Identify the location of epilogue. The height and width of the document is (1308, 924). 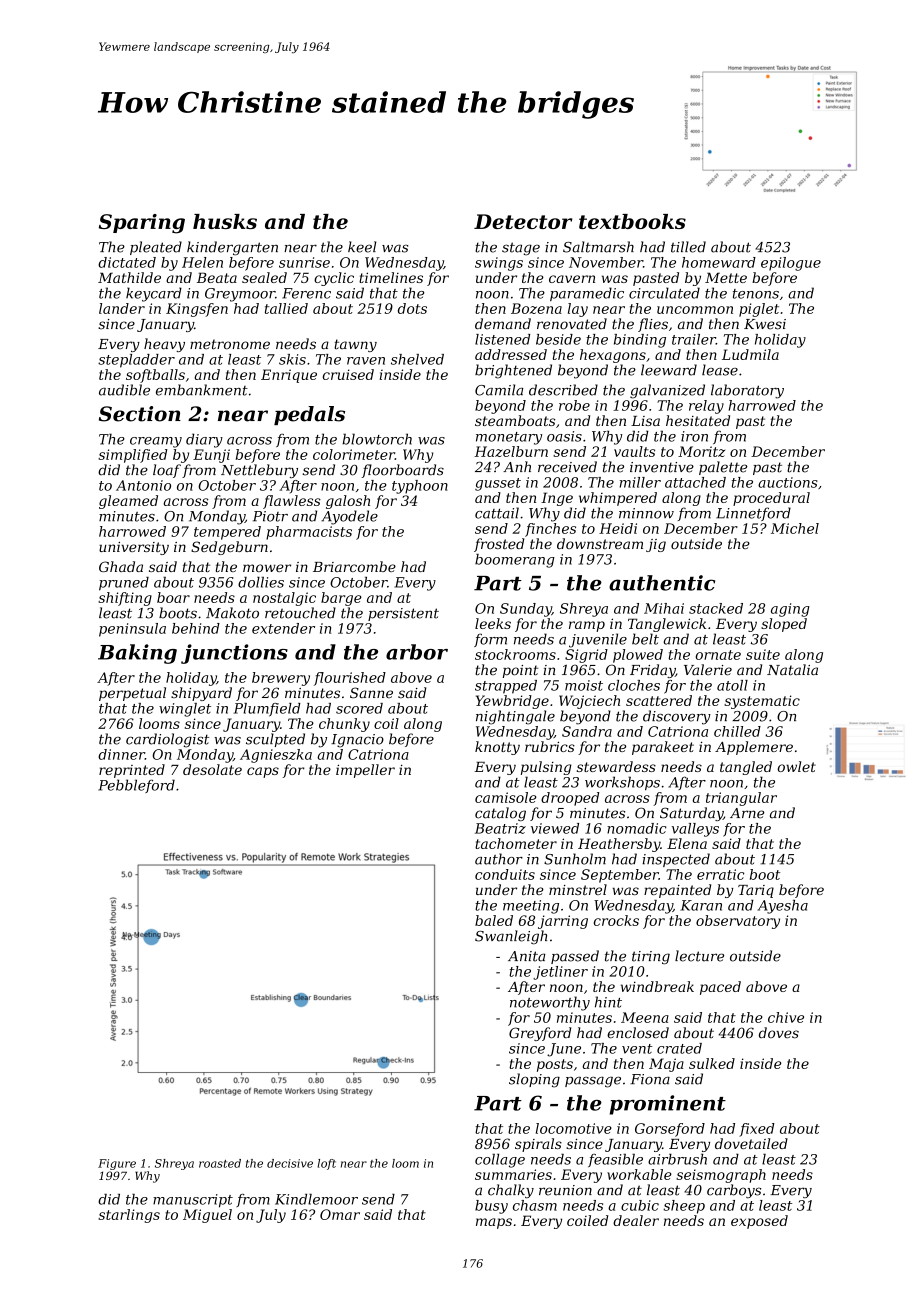
(791, 264).
